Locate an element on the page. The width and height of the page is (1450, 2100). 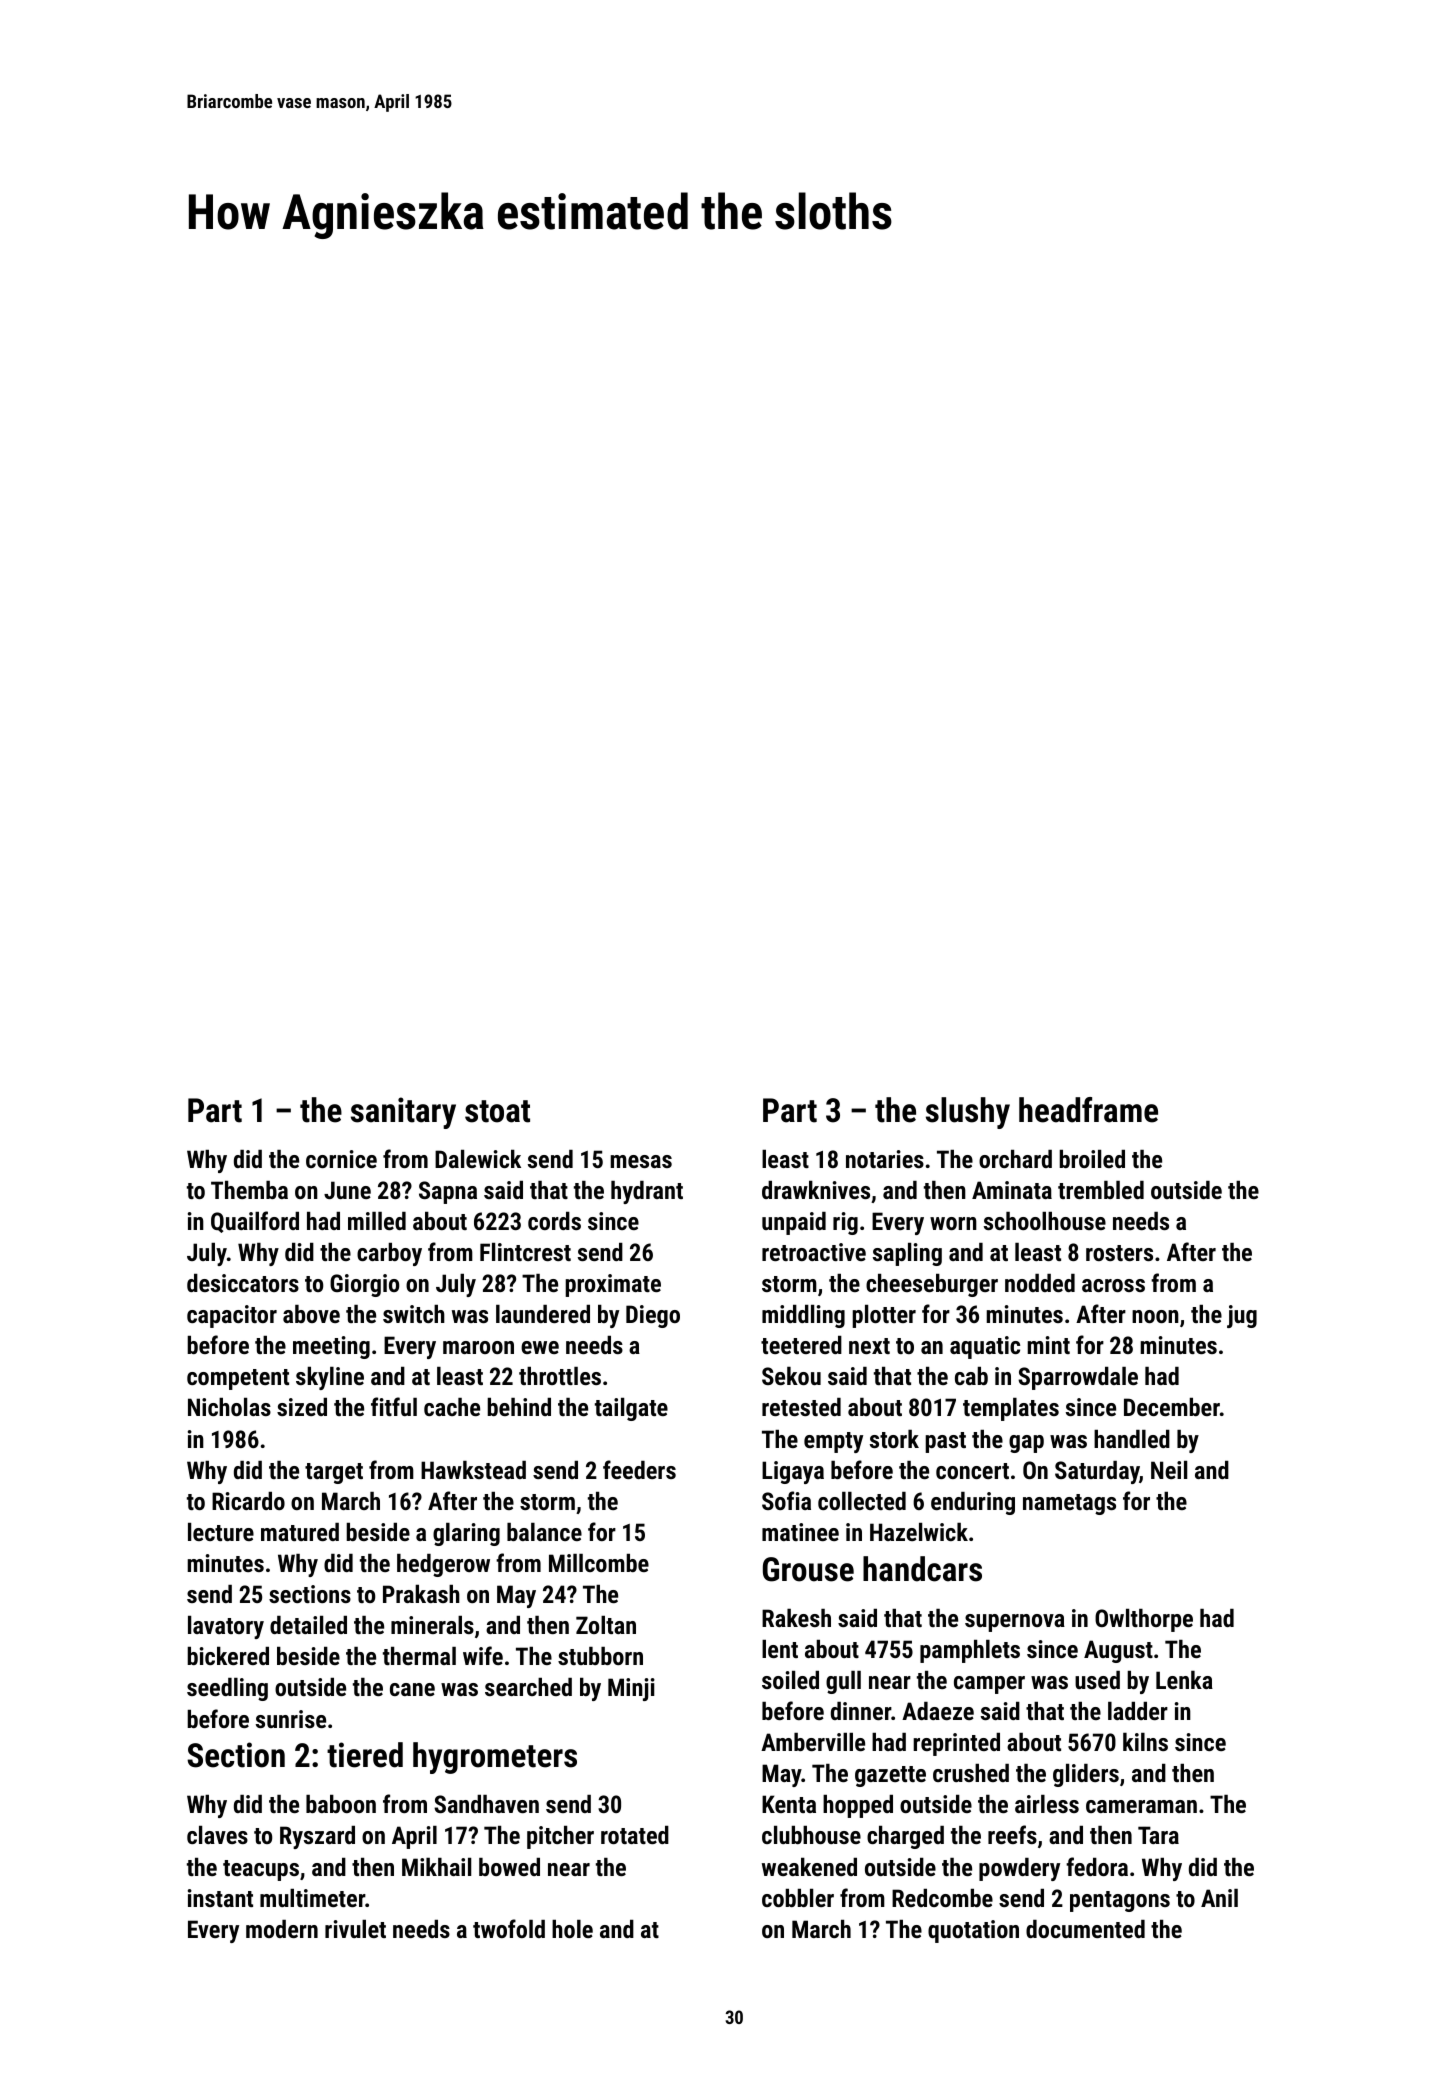
above is located at coordinates (311, 1314).
